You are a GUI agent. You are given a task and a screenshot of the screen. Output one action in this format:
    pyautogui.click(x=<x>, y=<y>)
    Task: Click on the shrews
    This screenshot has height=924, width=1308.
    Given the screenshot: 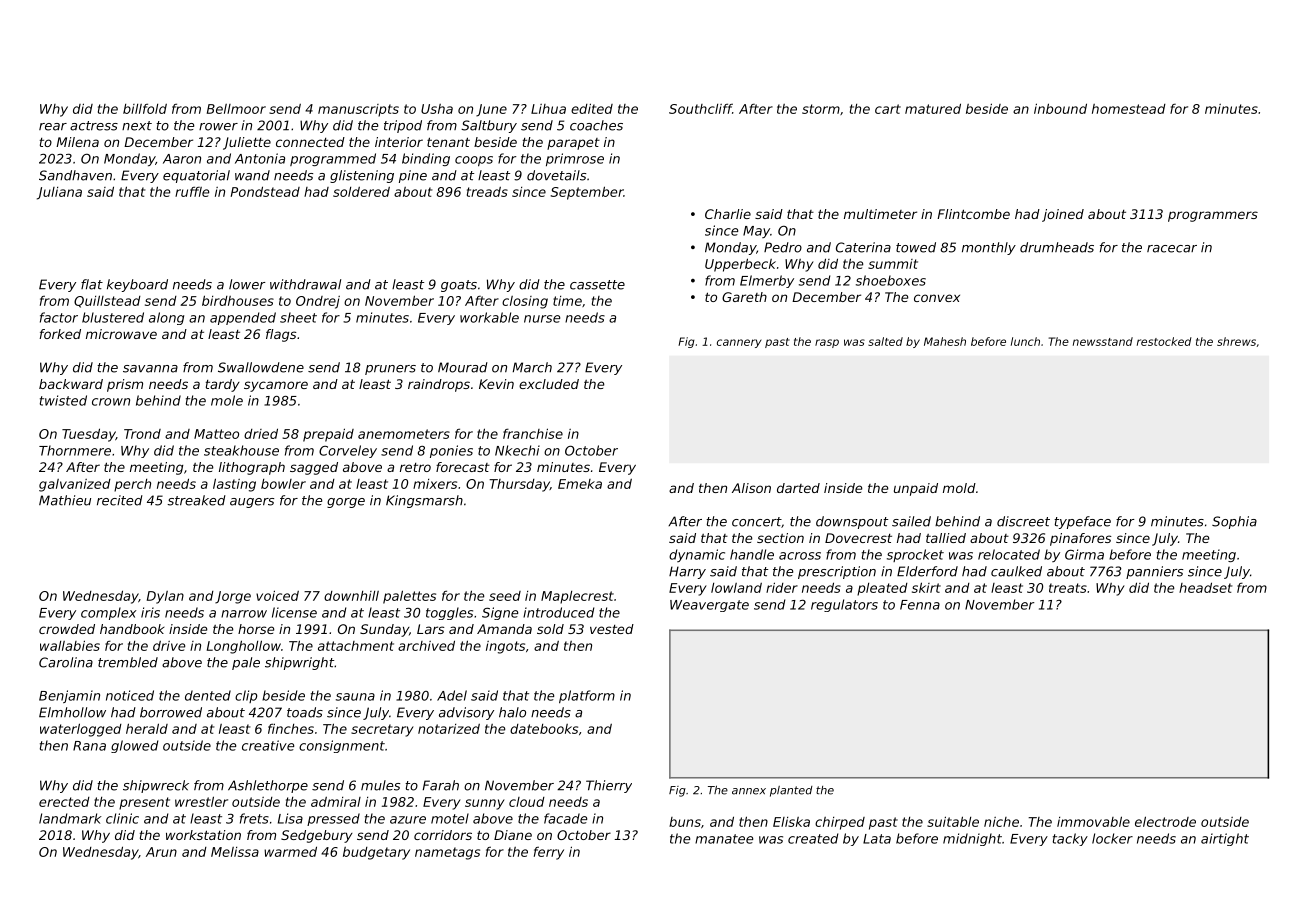 What is the action you would take?
    pyautogui.click(x=1236, y=341)
